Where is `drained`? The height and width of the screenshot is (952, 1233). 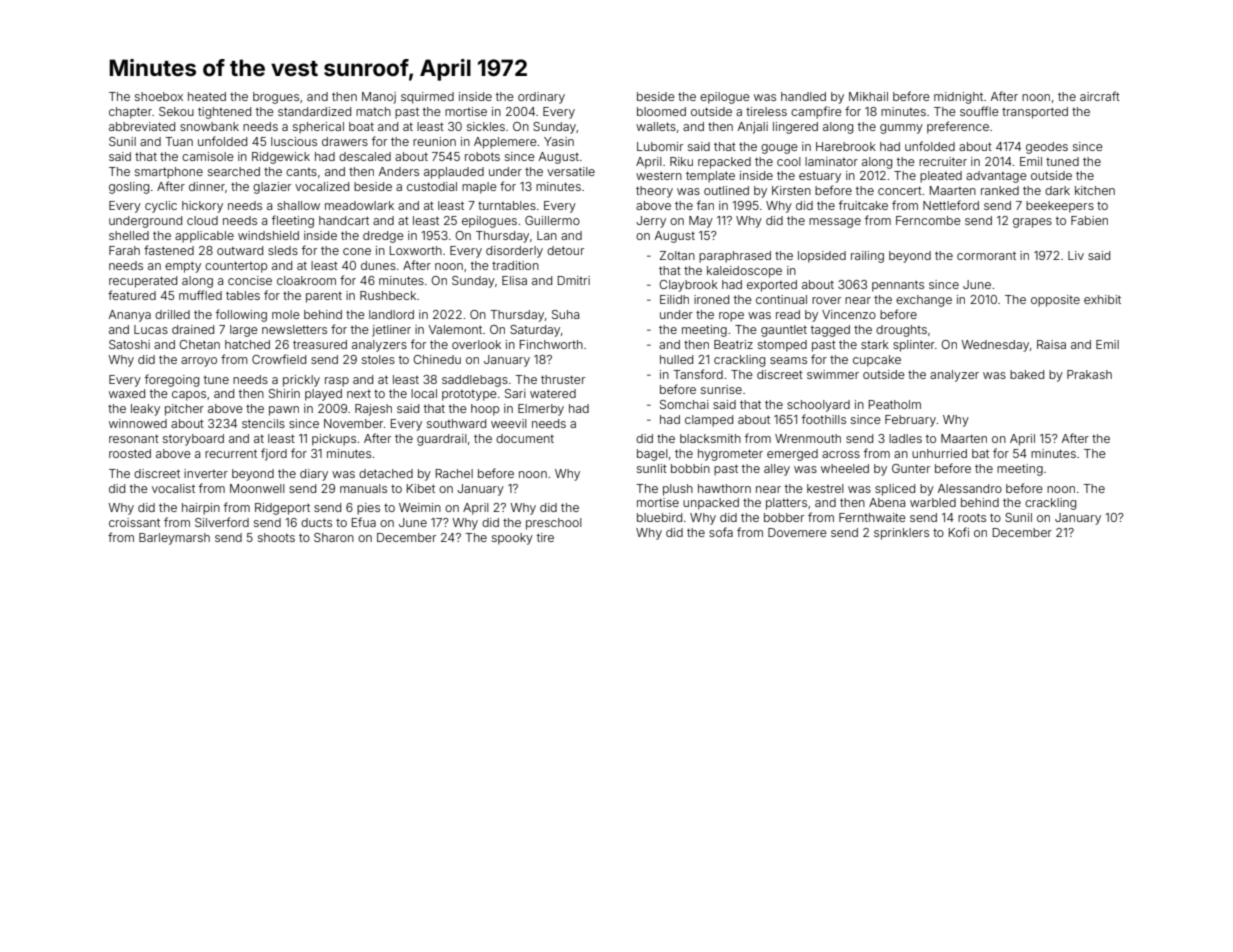 drained is located at coordinates (193, 329).
